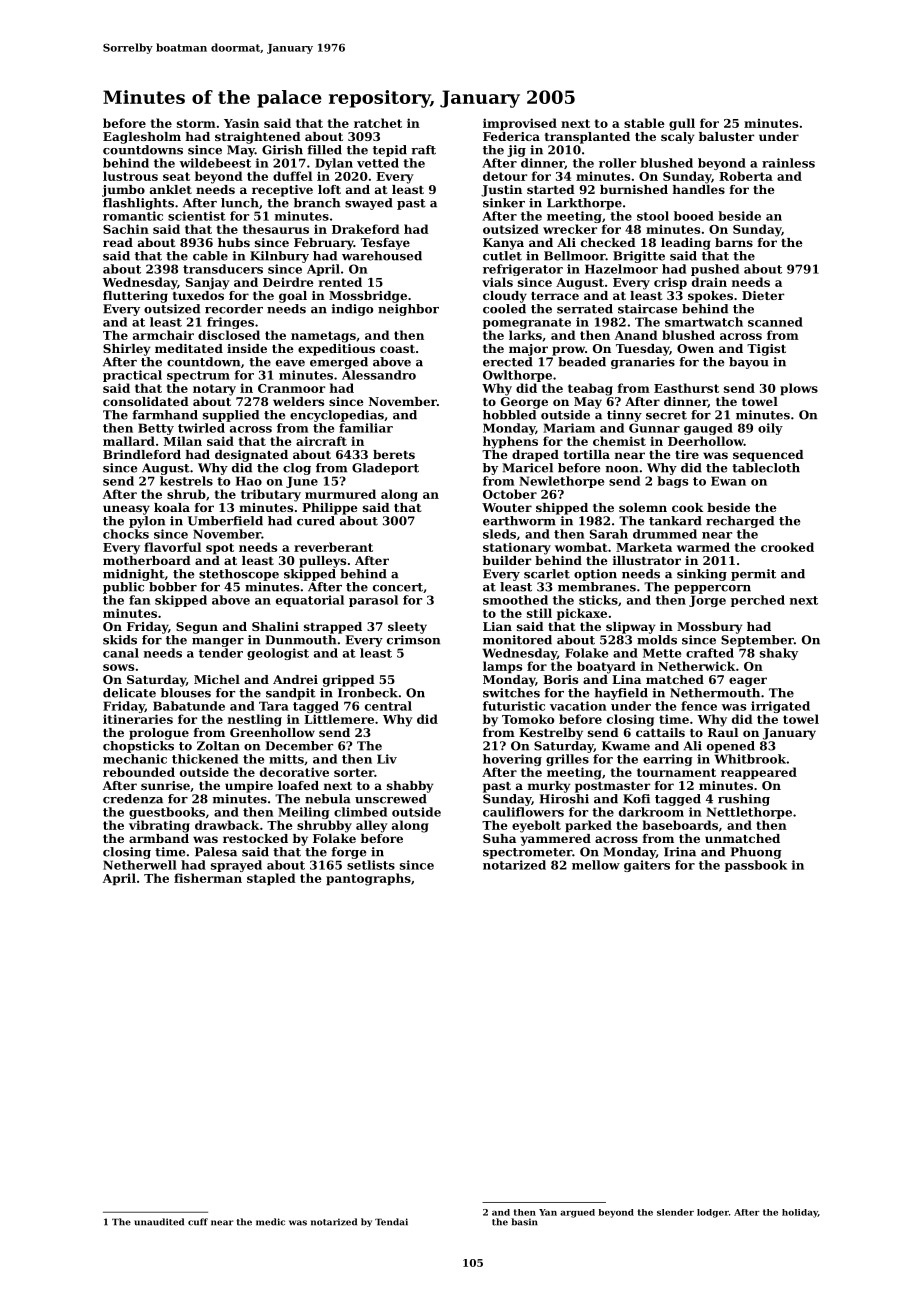 The image size is (924, 1308). I want to click on stethoscope, so click(239, 575).
